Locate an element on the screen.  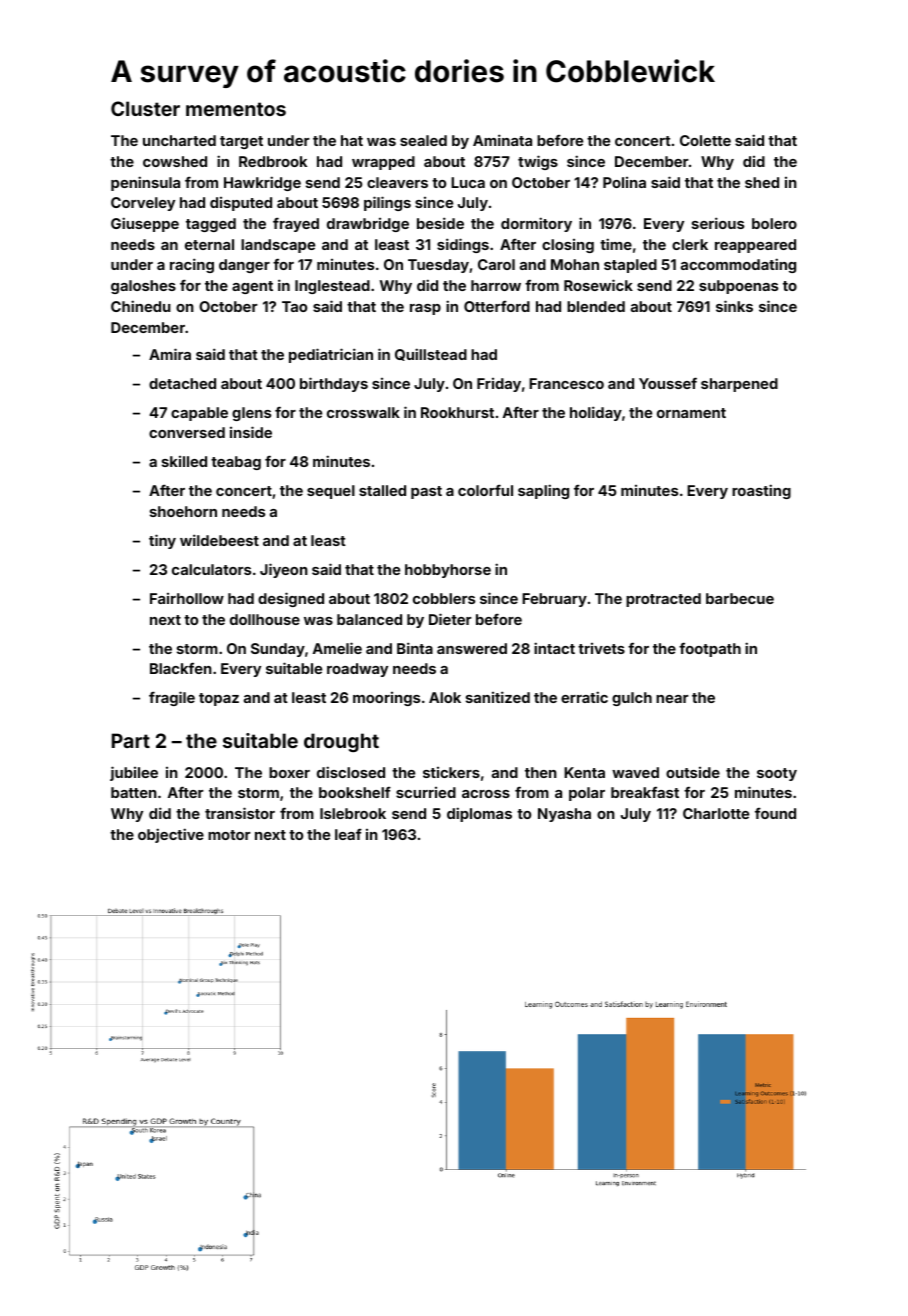
found is located at coordinates (775, 813).
